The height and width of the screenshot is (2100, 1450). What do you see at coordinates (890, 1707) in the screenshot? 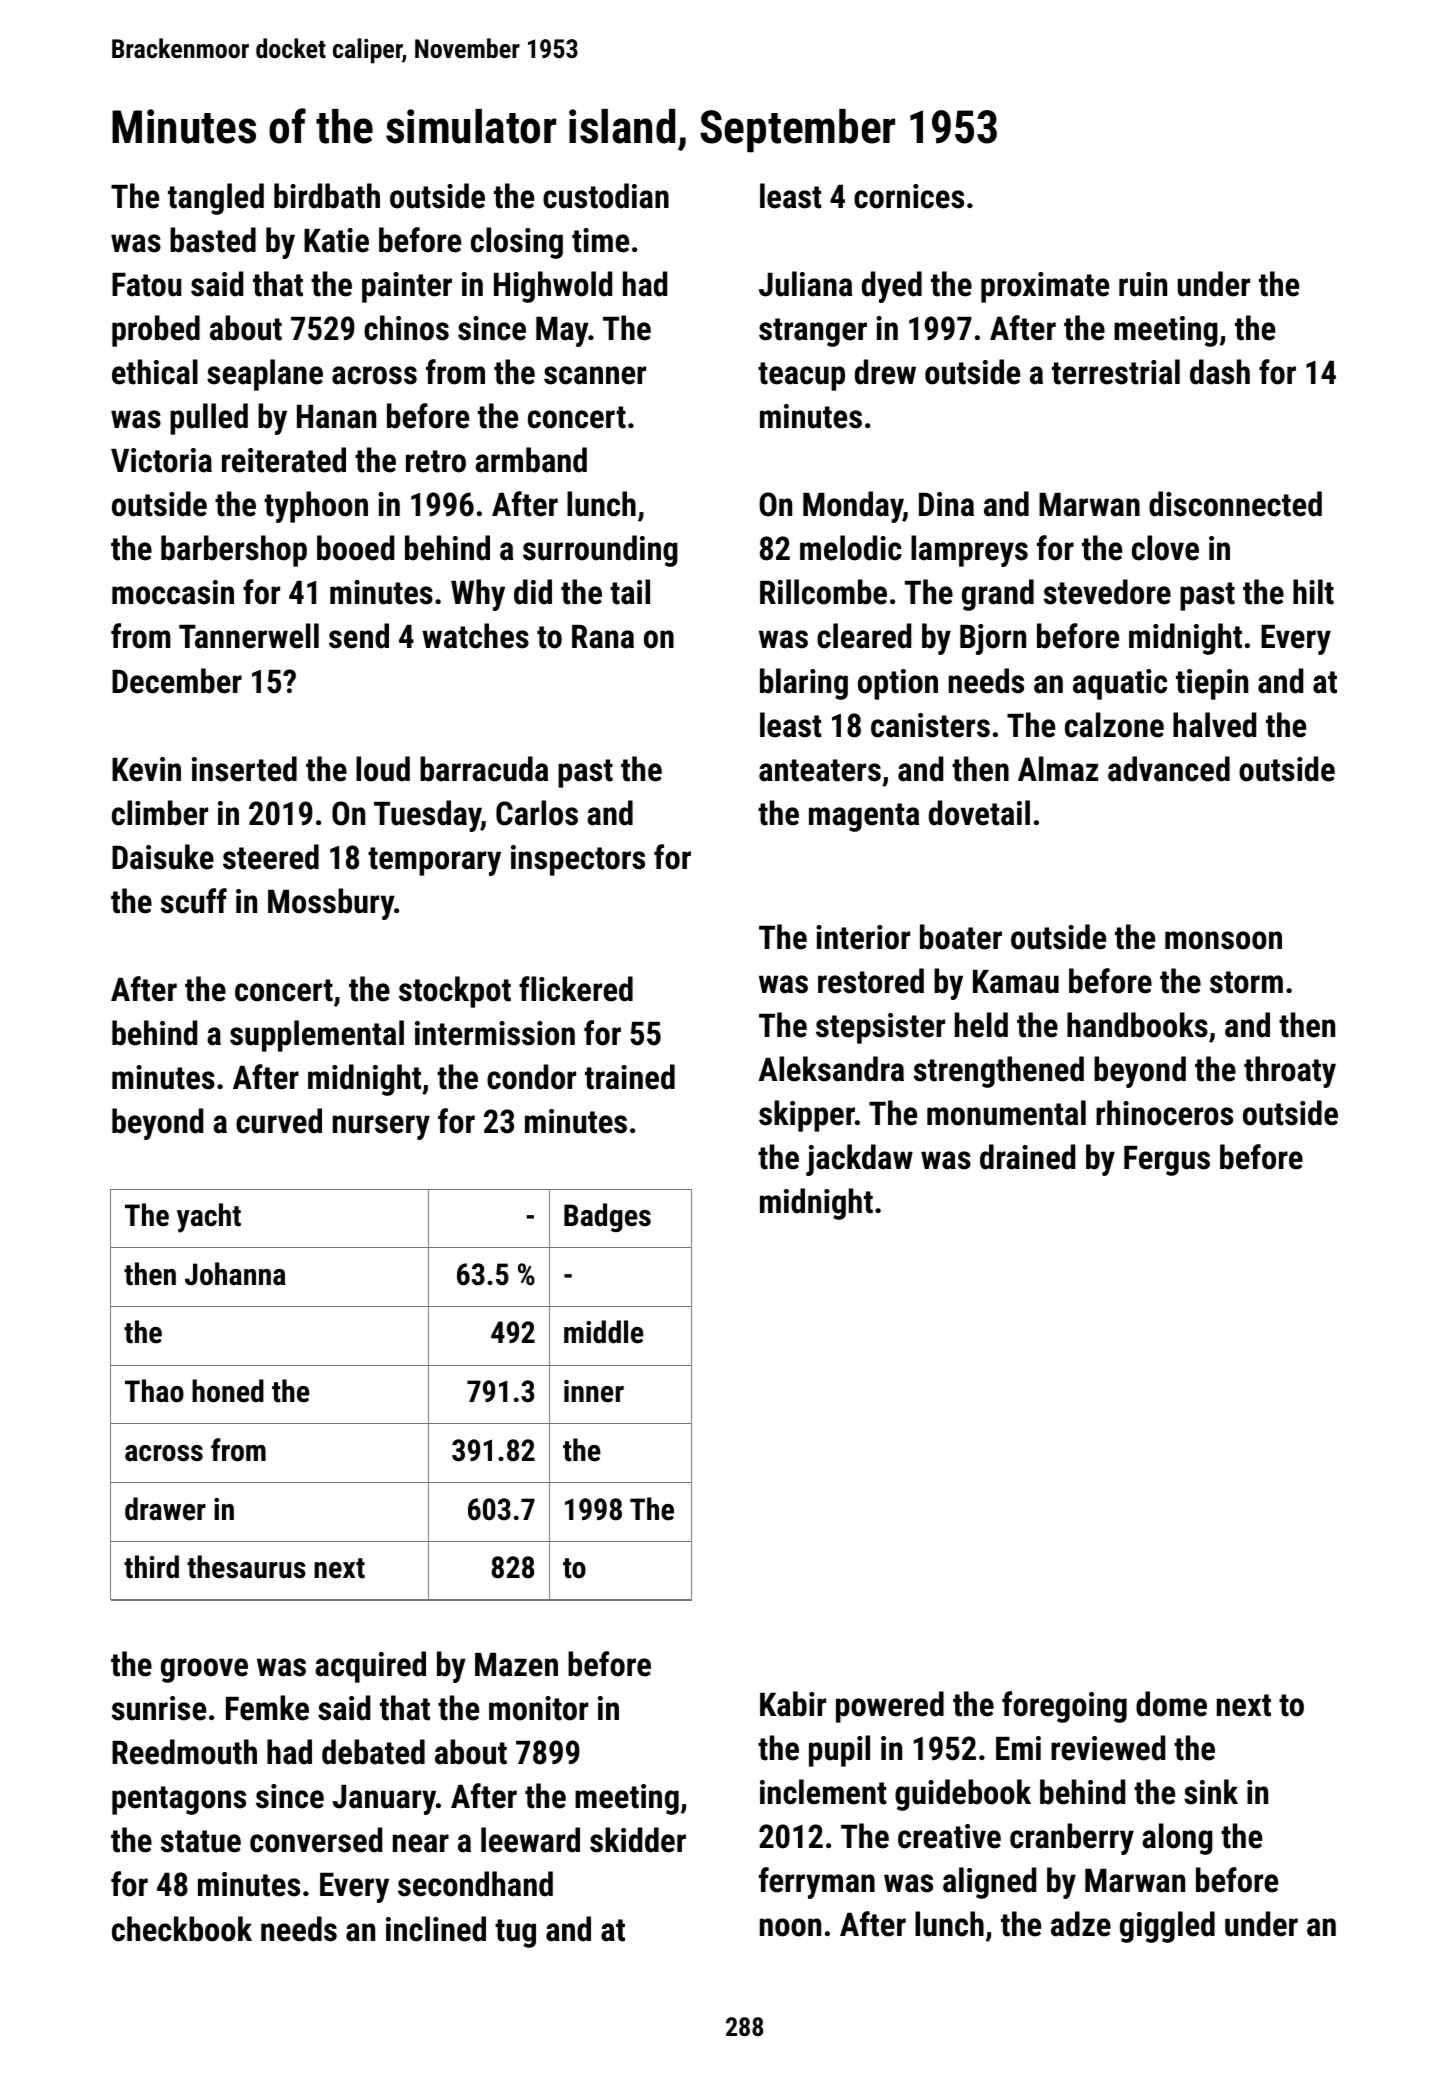
I see `powered` at bounding box center [890, 1707].
